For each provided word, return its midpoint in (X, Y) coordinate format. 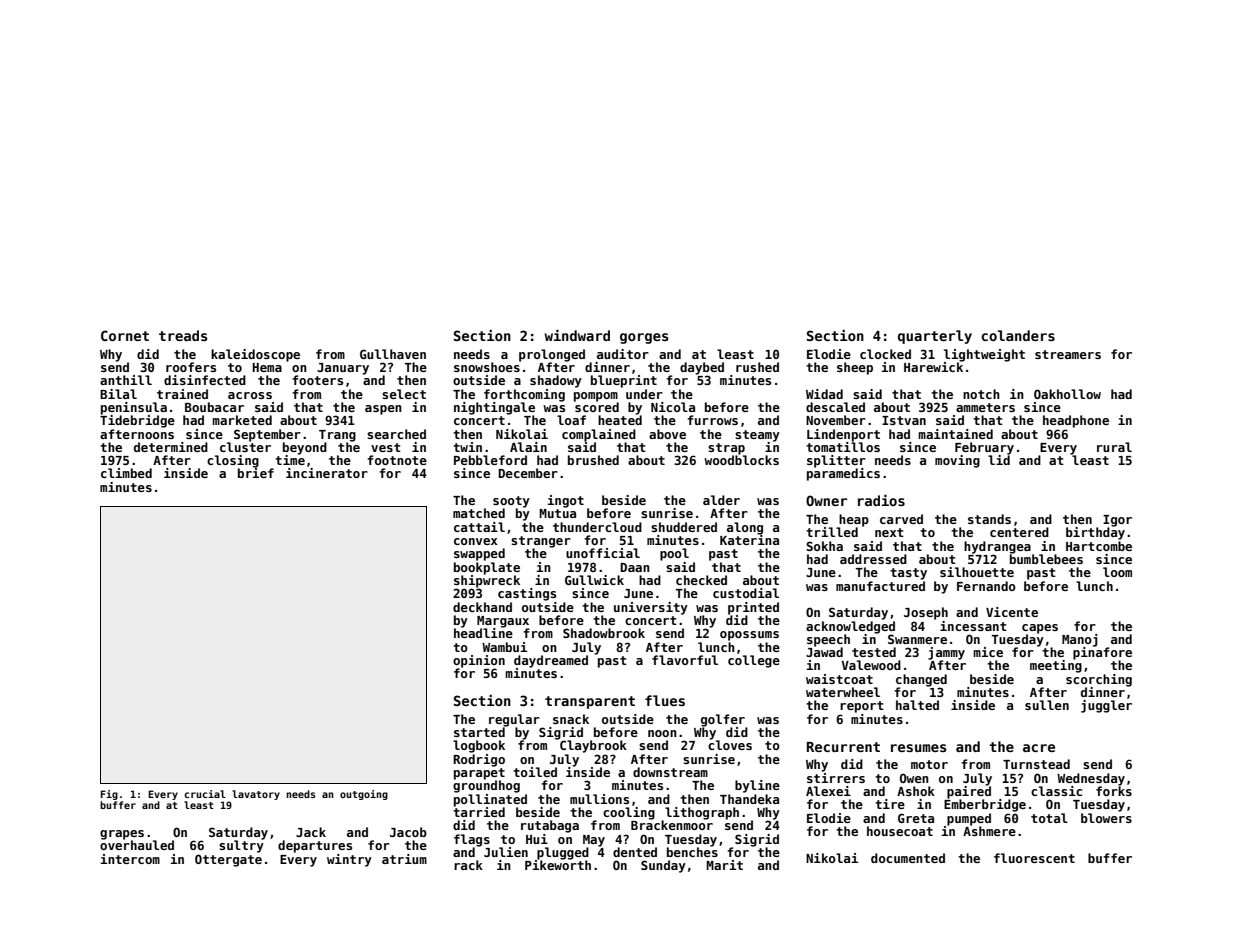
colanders (1018, 335)
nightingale (494, 408)
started (479, 732)
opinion (479, 661)
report (862, 707)
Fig (109, 795)
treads (183, 335)
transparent (590, 702)
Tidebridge (137, 421)
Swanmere (917, 639)
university (651, 608)
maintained (955, 434)
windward (577, 335)
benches (692, 852)
